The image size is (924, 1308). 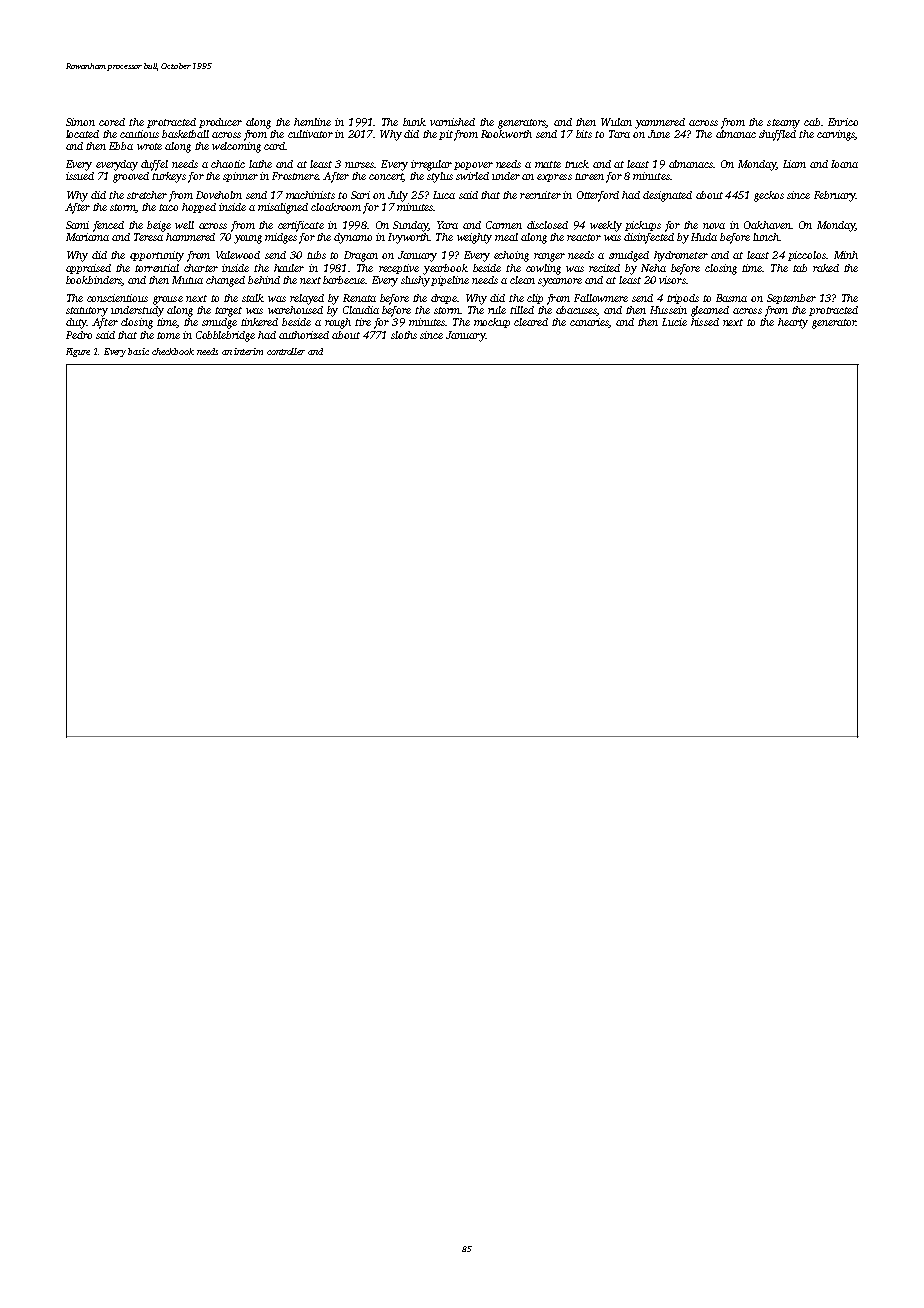 What do you see at coordinates (497, 310) in the document?
I see `rule` at bounding box center [497, 310].
